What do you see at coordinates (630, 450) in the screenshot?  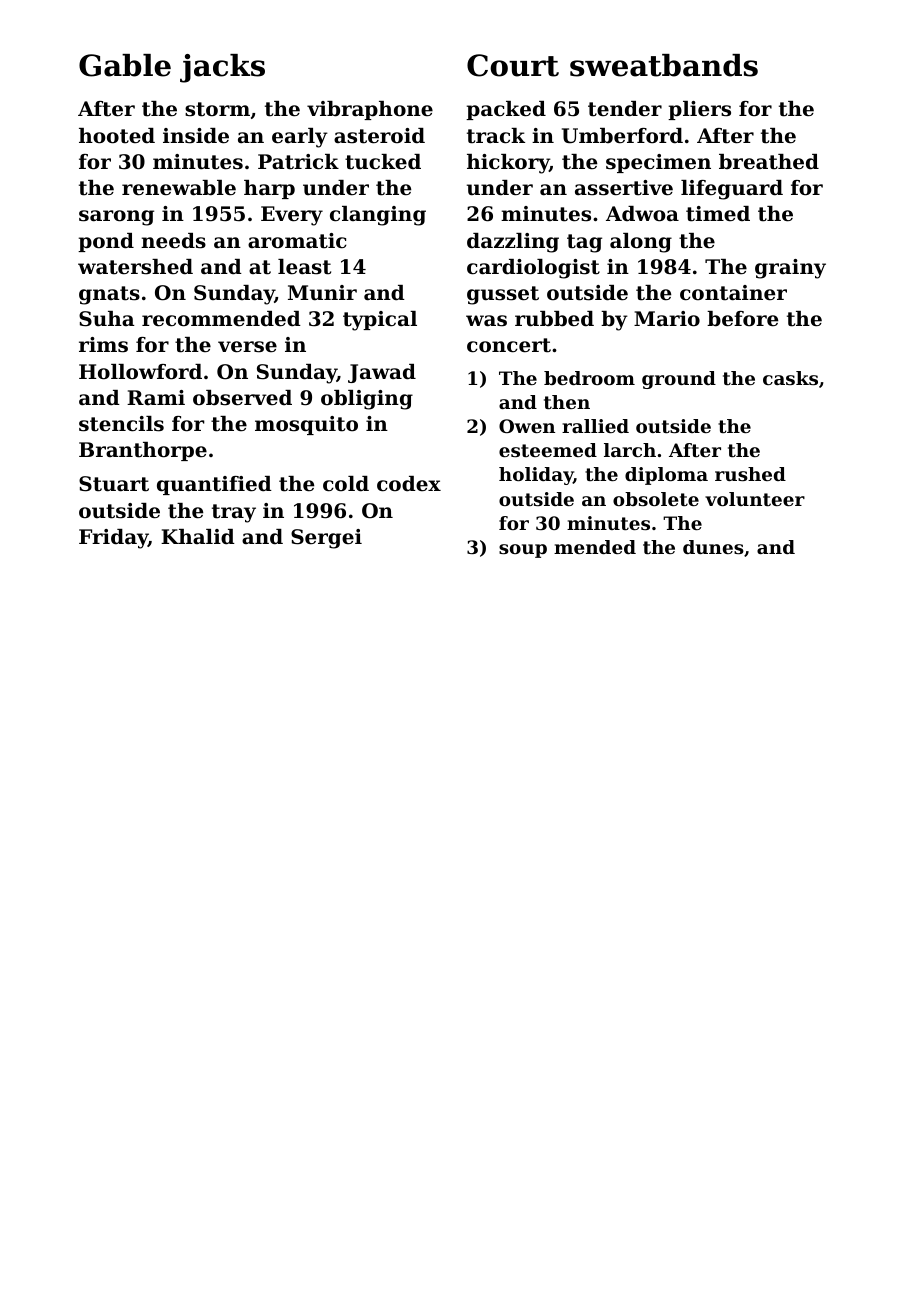 I see `larch` at bounding box center [630, 450].
